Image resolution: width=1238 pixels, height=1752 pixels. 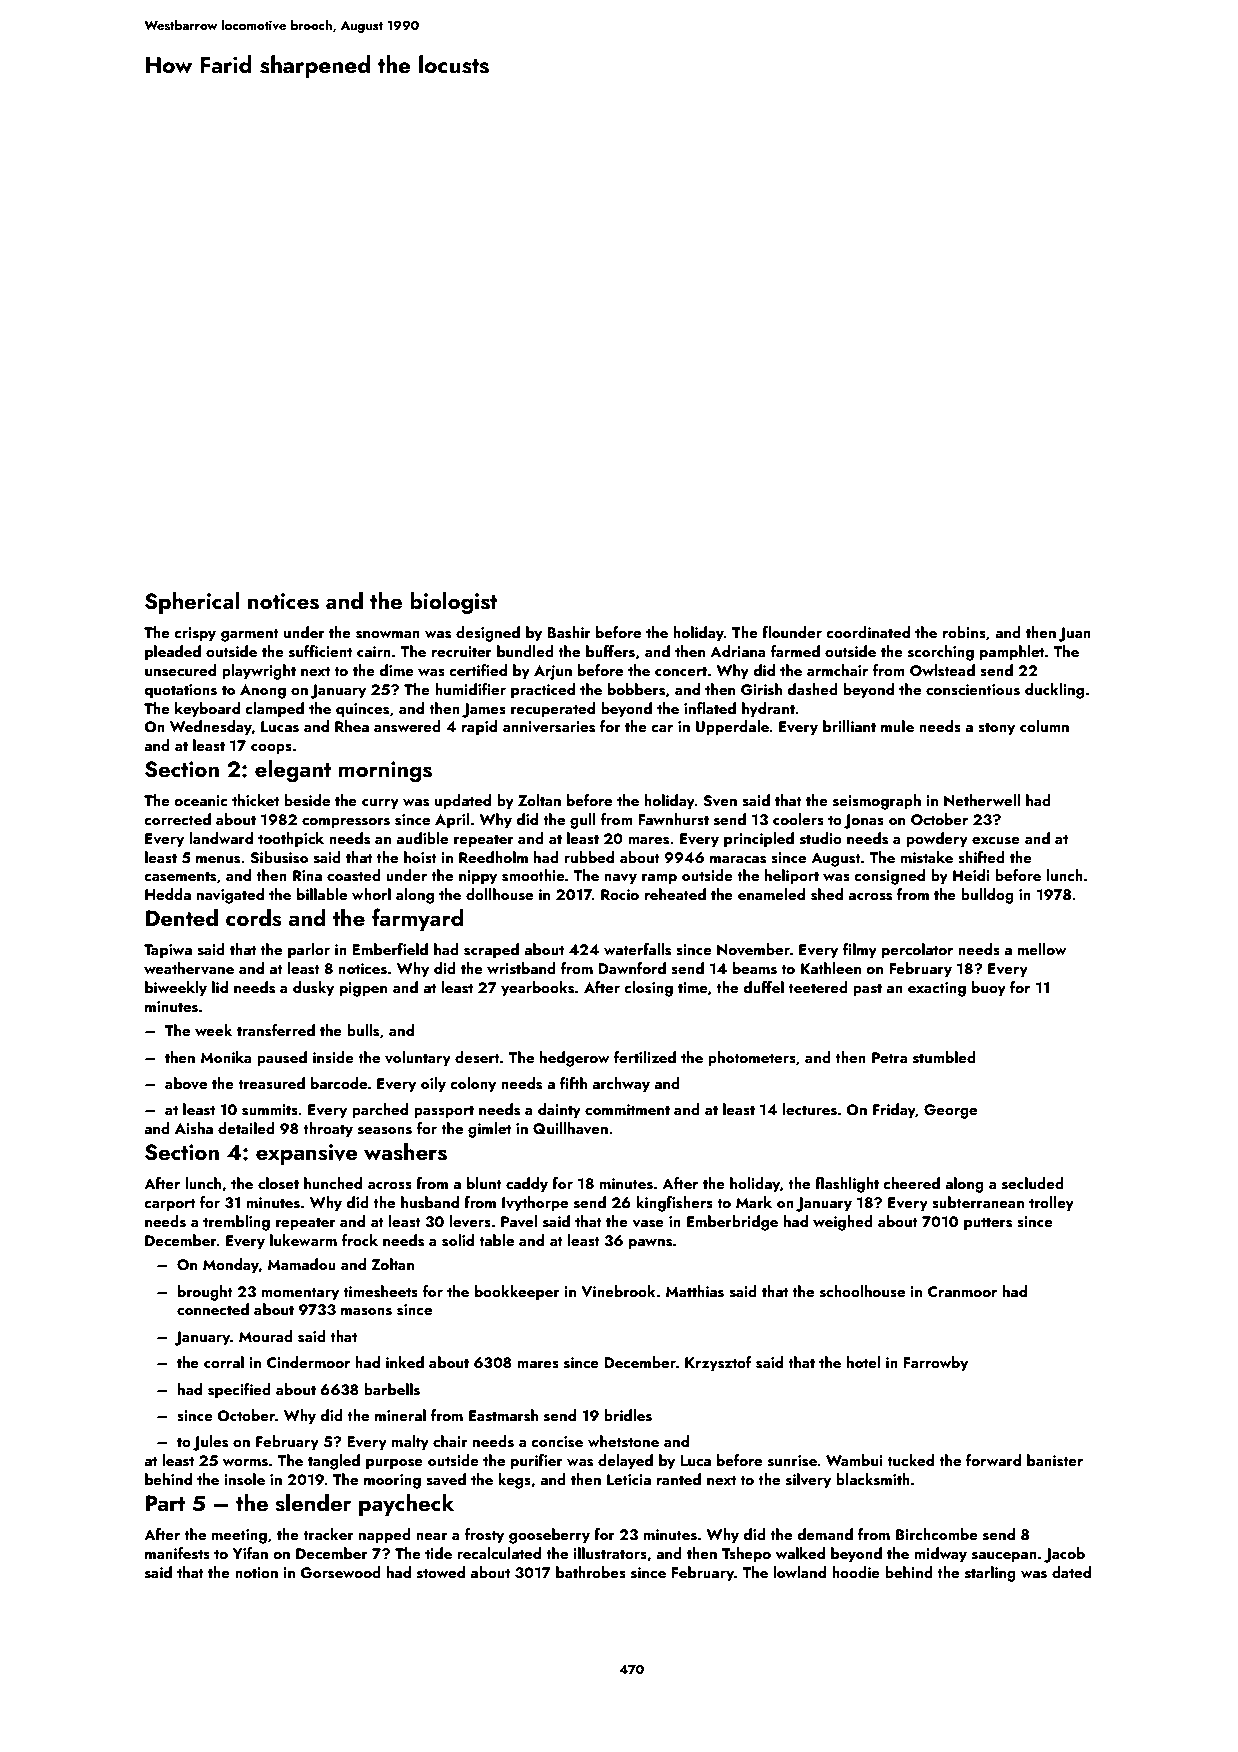 What do you see at coordinates (211, 728) in the page?
I see `Wednesday` at bounding box center [211, 728].
